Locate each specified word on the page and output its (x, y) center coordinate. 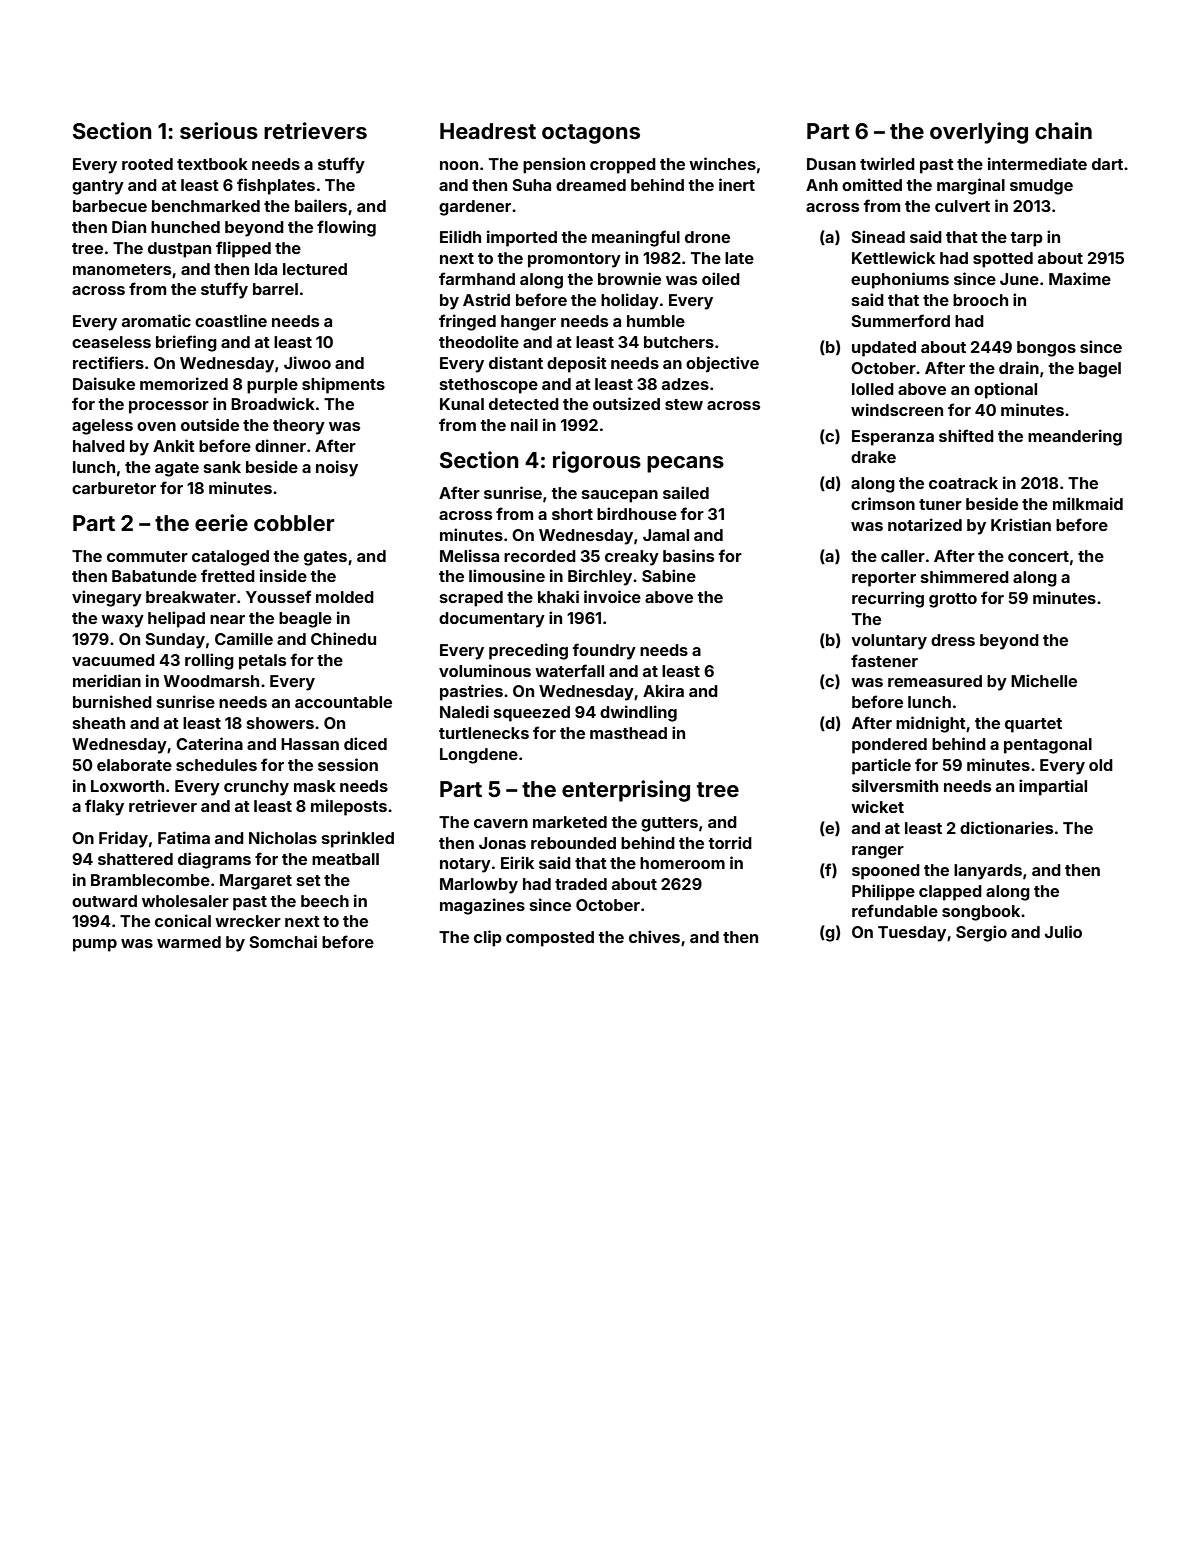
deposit (577, 364)
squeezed (532, 714)
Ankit (174, 445)
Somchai (283, 941)
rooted (147, 164)
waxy (122, 621)
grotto (953, 600)
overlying (979, 133)
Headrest (488, 131)
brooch (980, 300)
